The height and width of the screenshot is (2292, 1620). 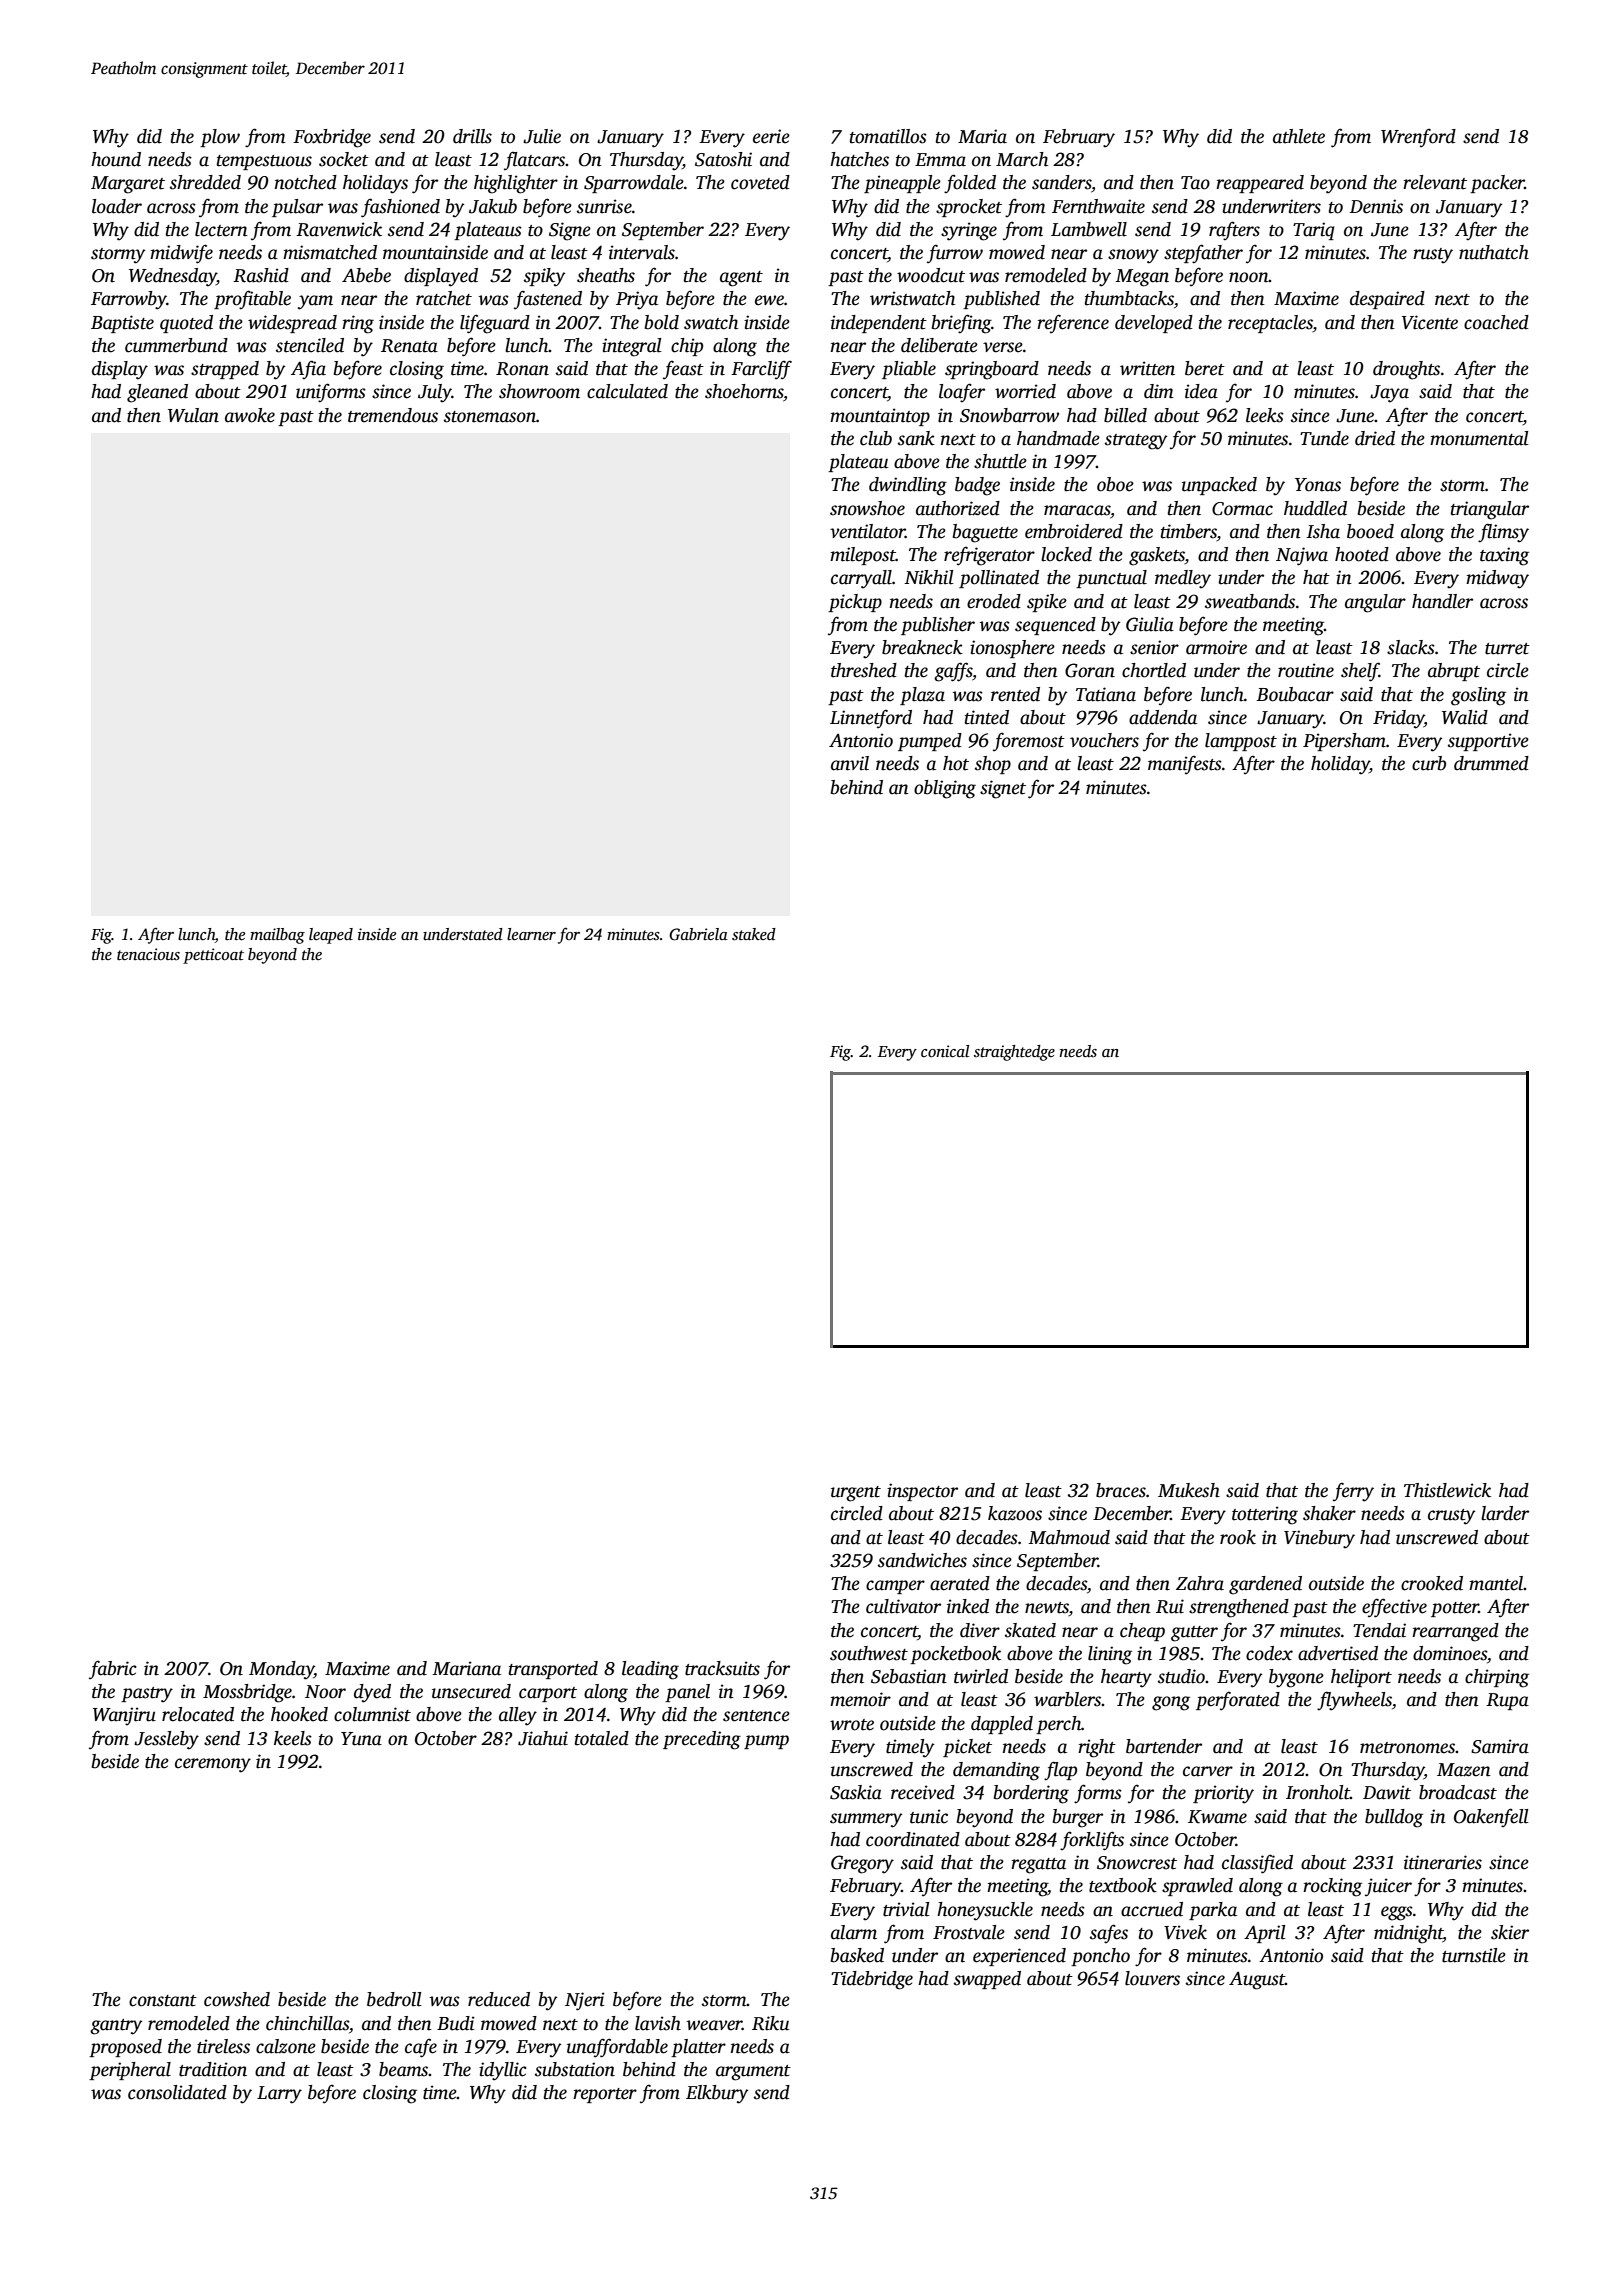 What do you see at coordinates (1430, 322) in the screenshot?
I see `Vicente` at bounding box center [1430, 322].
